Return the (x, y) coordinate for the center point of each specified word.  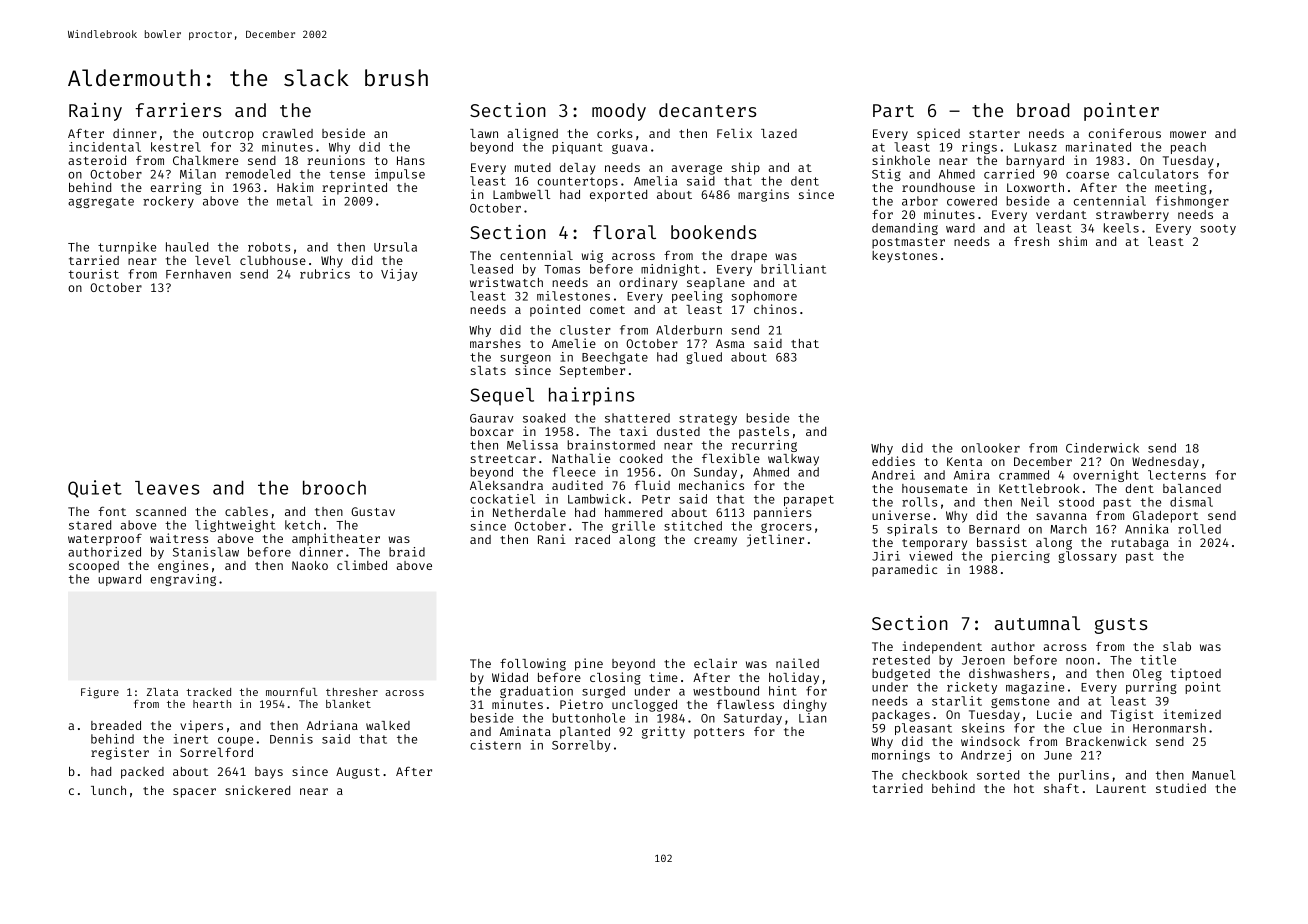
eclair (715, 663)
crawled (288, 133)
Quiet (95, 489)
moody (619, 112)
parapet (809, 500)
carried (1009, 174)
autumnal (1037, 623)
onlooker (990, 448)
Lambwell (521, 194)
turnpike (127, 248)
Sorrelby (581, 746)
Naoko (310, 565)
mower (1188, 134)
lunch (108, 790)
